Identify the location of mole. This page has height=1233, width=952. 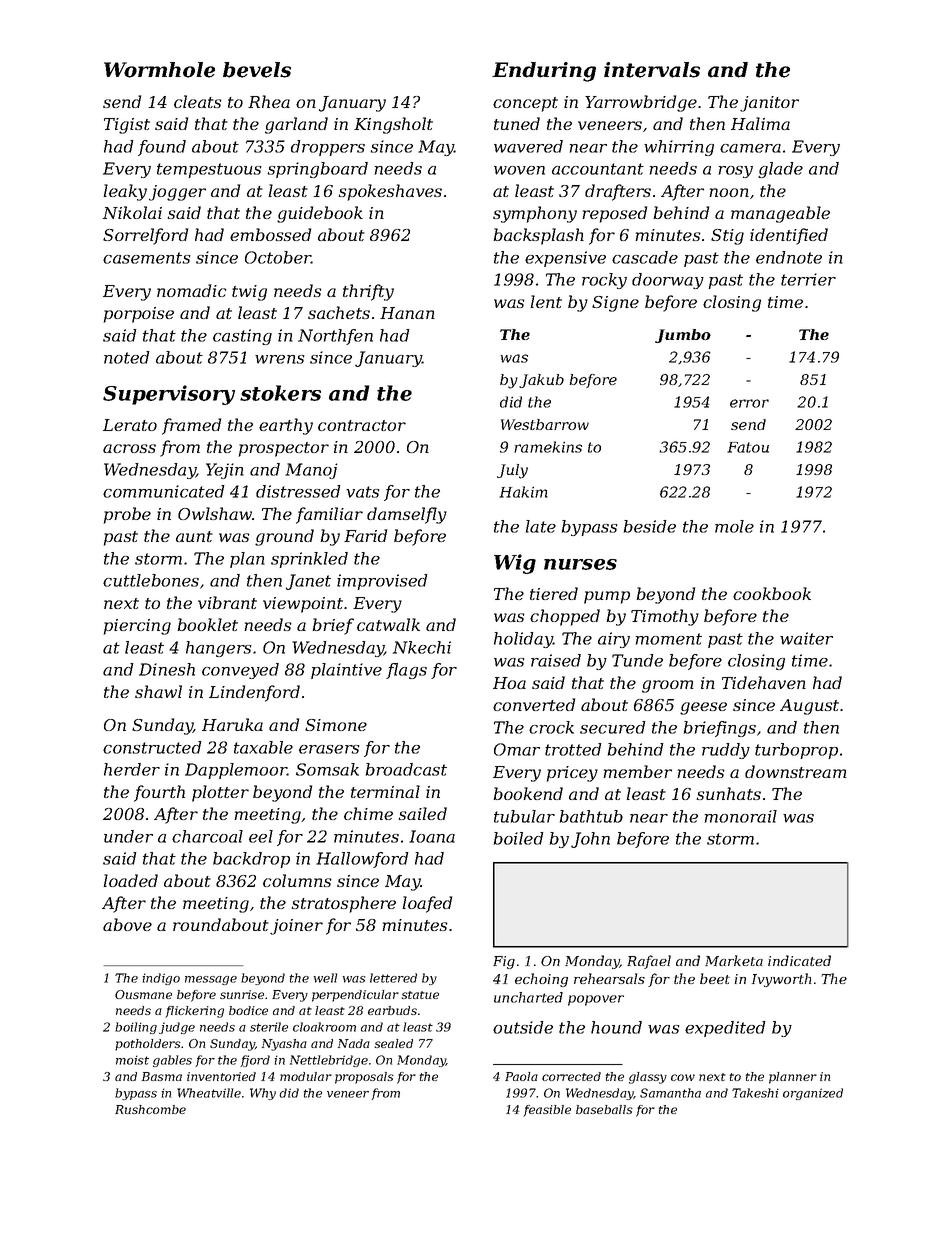
(734, 526).
